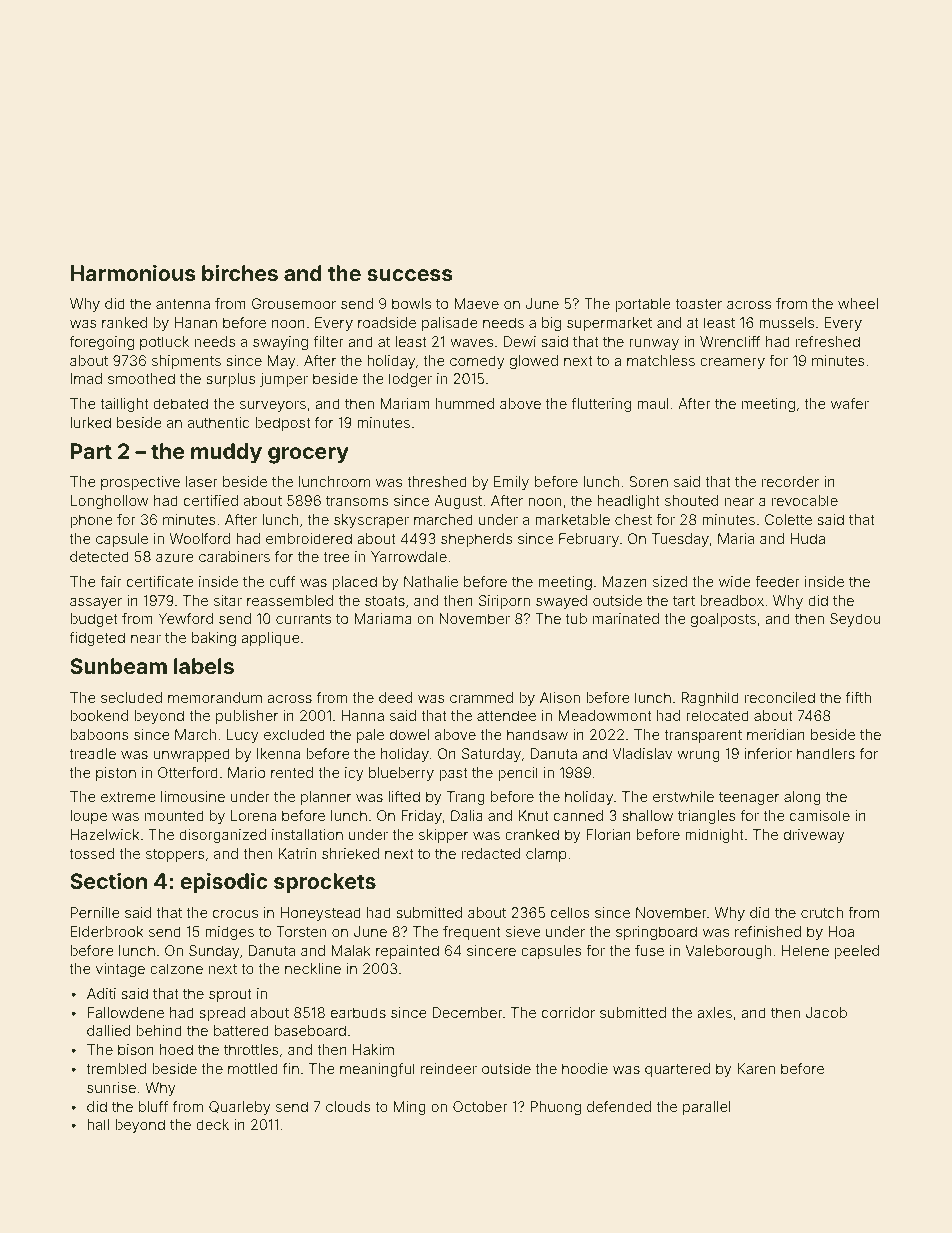 The height and width of the document is (1233, 952). I want to click on Soren, so click(648, 481).
